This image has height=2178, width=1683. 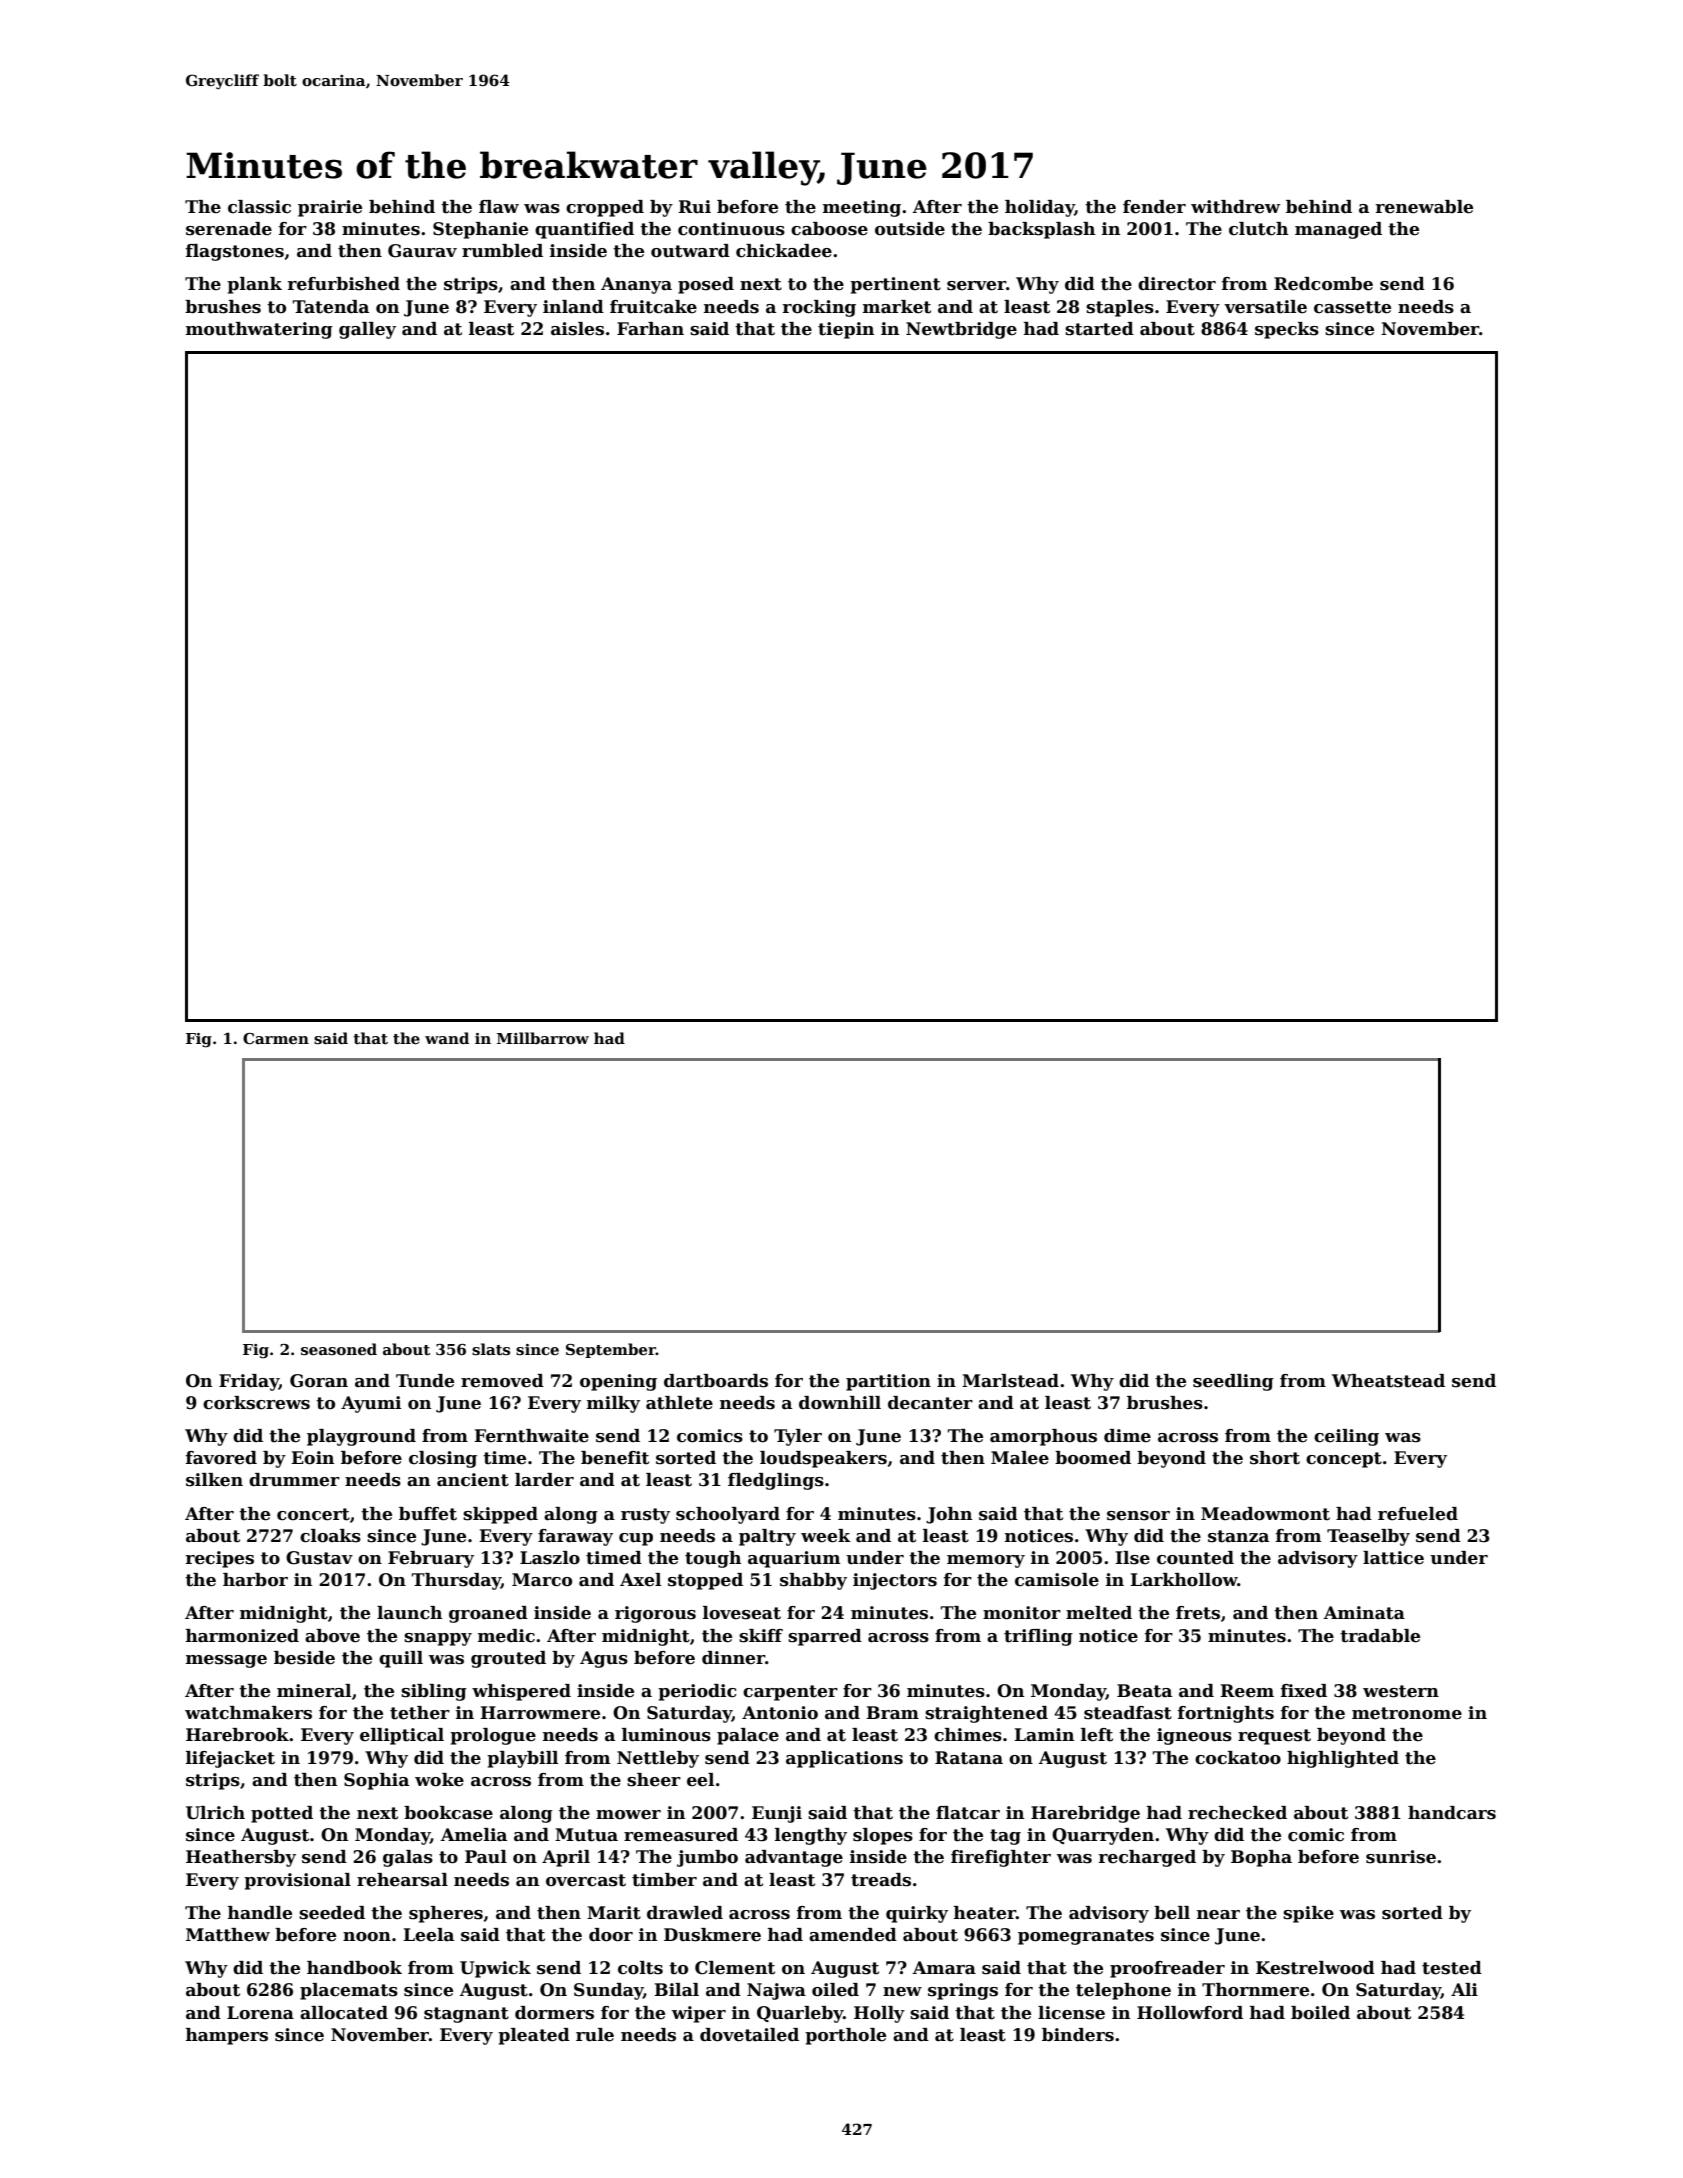 What do you see at coordinates (1233, 1382) in the image?
I see `seedling` at bounding box center [1233, 1382].
